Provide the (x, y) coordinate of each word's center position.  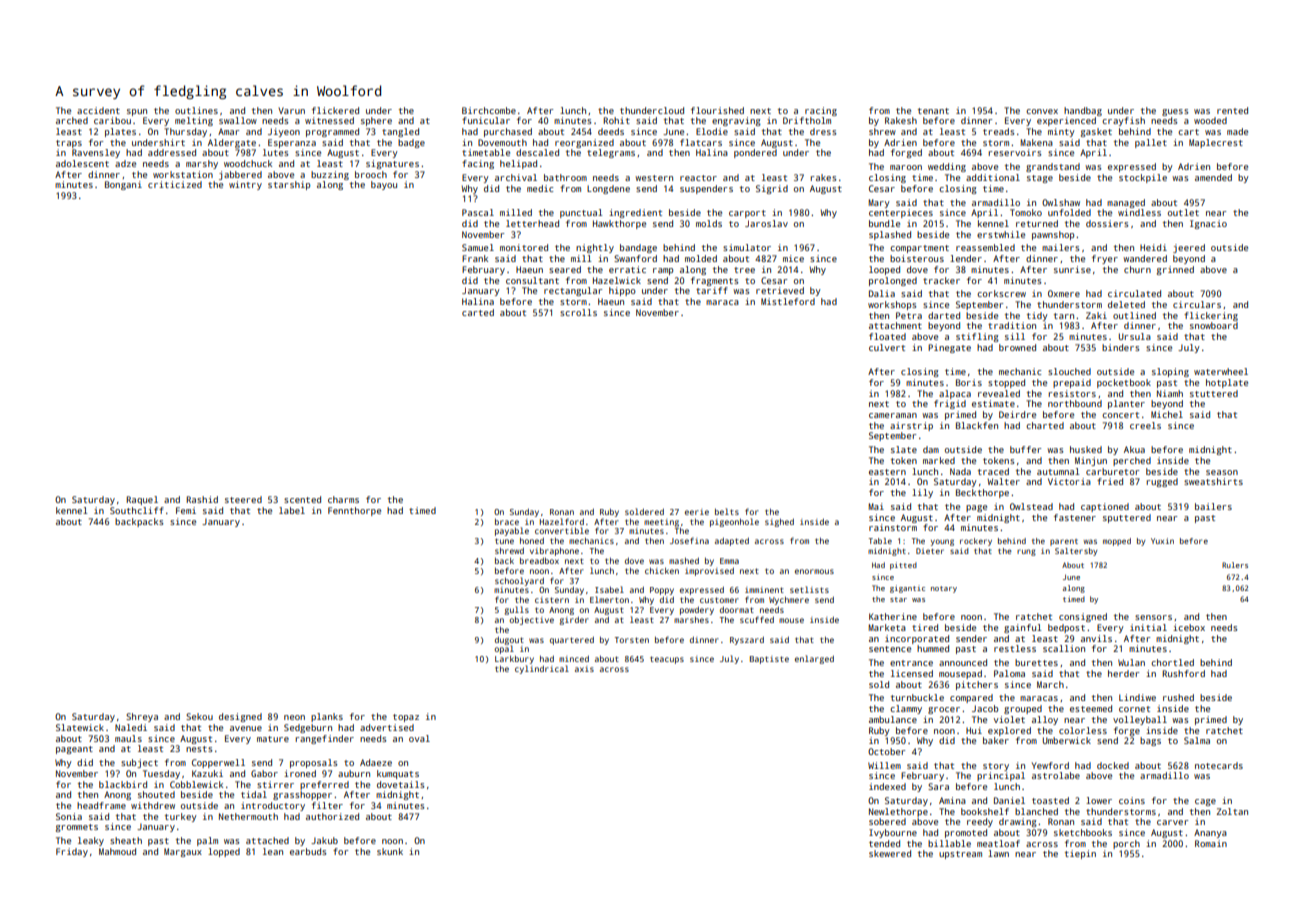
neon (294, 717)
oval (419, 738)
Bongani (123, 185)
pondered (755, 153)
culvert (887, 347)
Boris (969, 382)
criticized (175, 184)
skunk (390, 851)
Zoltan (1232, 811)
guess (1175, 112)
